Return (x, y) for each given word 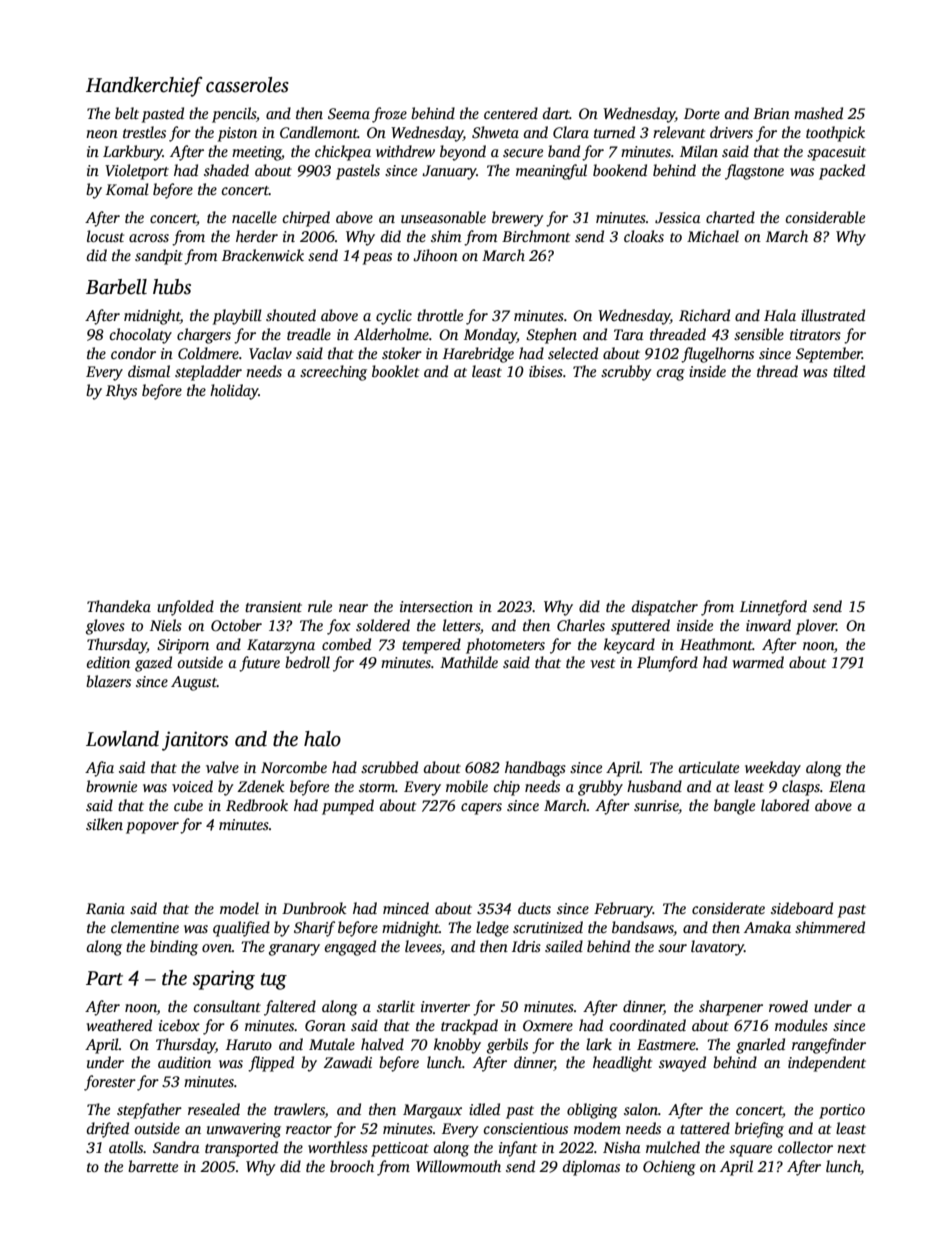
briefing (759, 1130)
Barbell (116, 287)
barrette (153, 1166)
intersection (436, 606)
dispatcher (665, 608)
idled (484, 1109)
